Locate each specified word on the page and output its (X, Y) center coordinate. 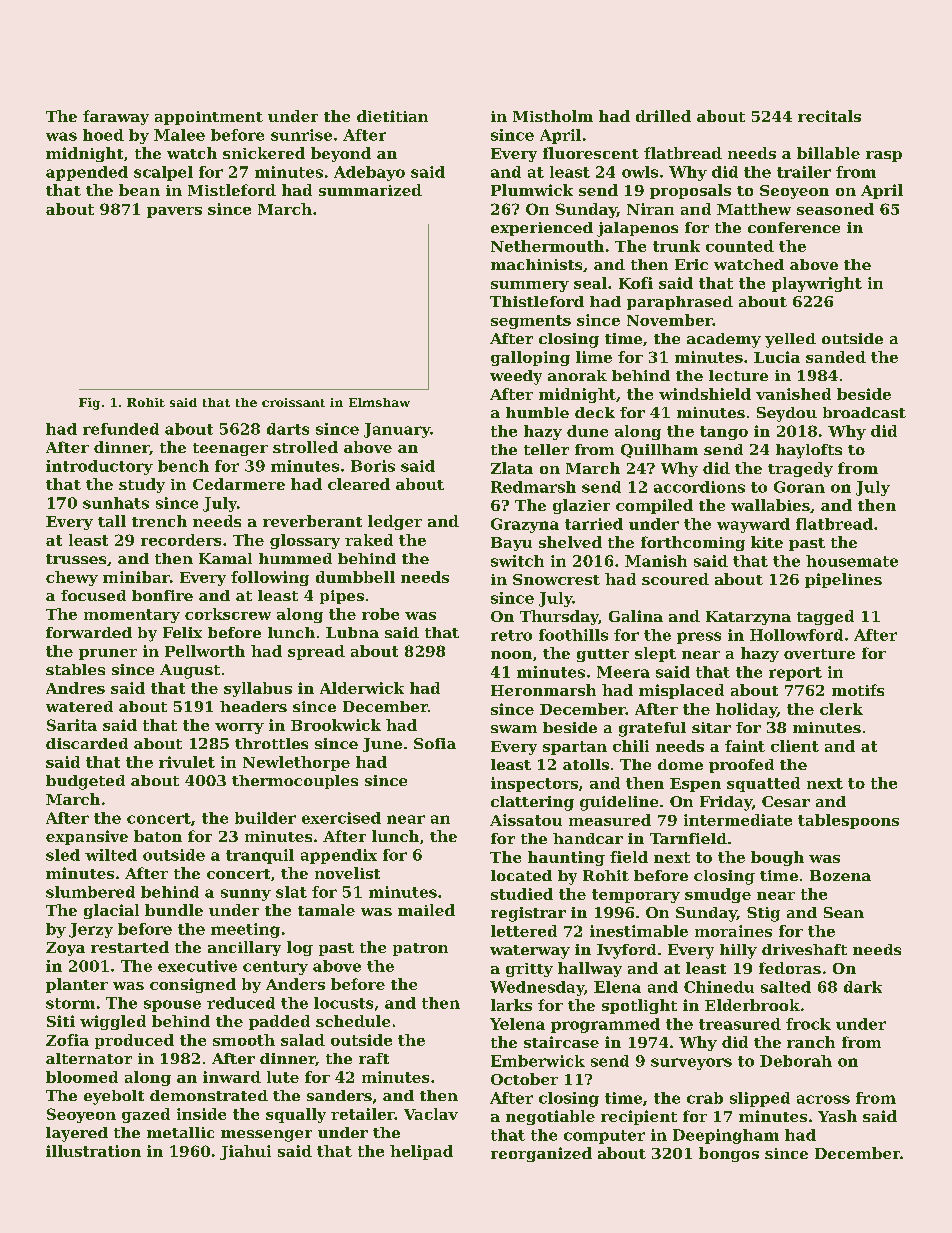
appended (87, 173)
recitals (829, 116)
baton (158, 836)
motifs (858, 690)
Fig (89, 404)
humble (537, 412)
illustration (93, 1151)
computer (604, 1137)
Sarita (72, 725)
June (382, 745)
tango (724, 433)
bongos (729, 1154)
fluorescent (591, 153)
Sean (844, 912)
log (300, 948)
